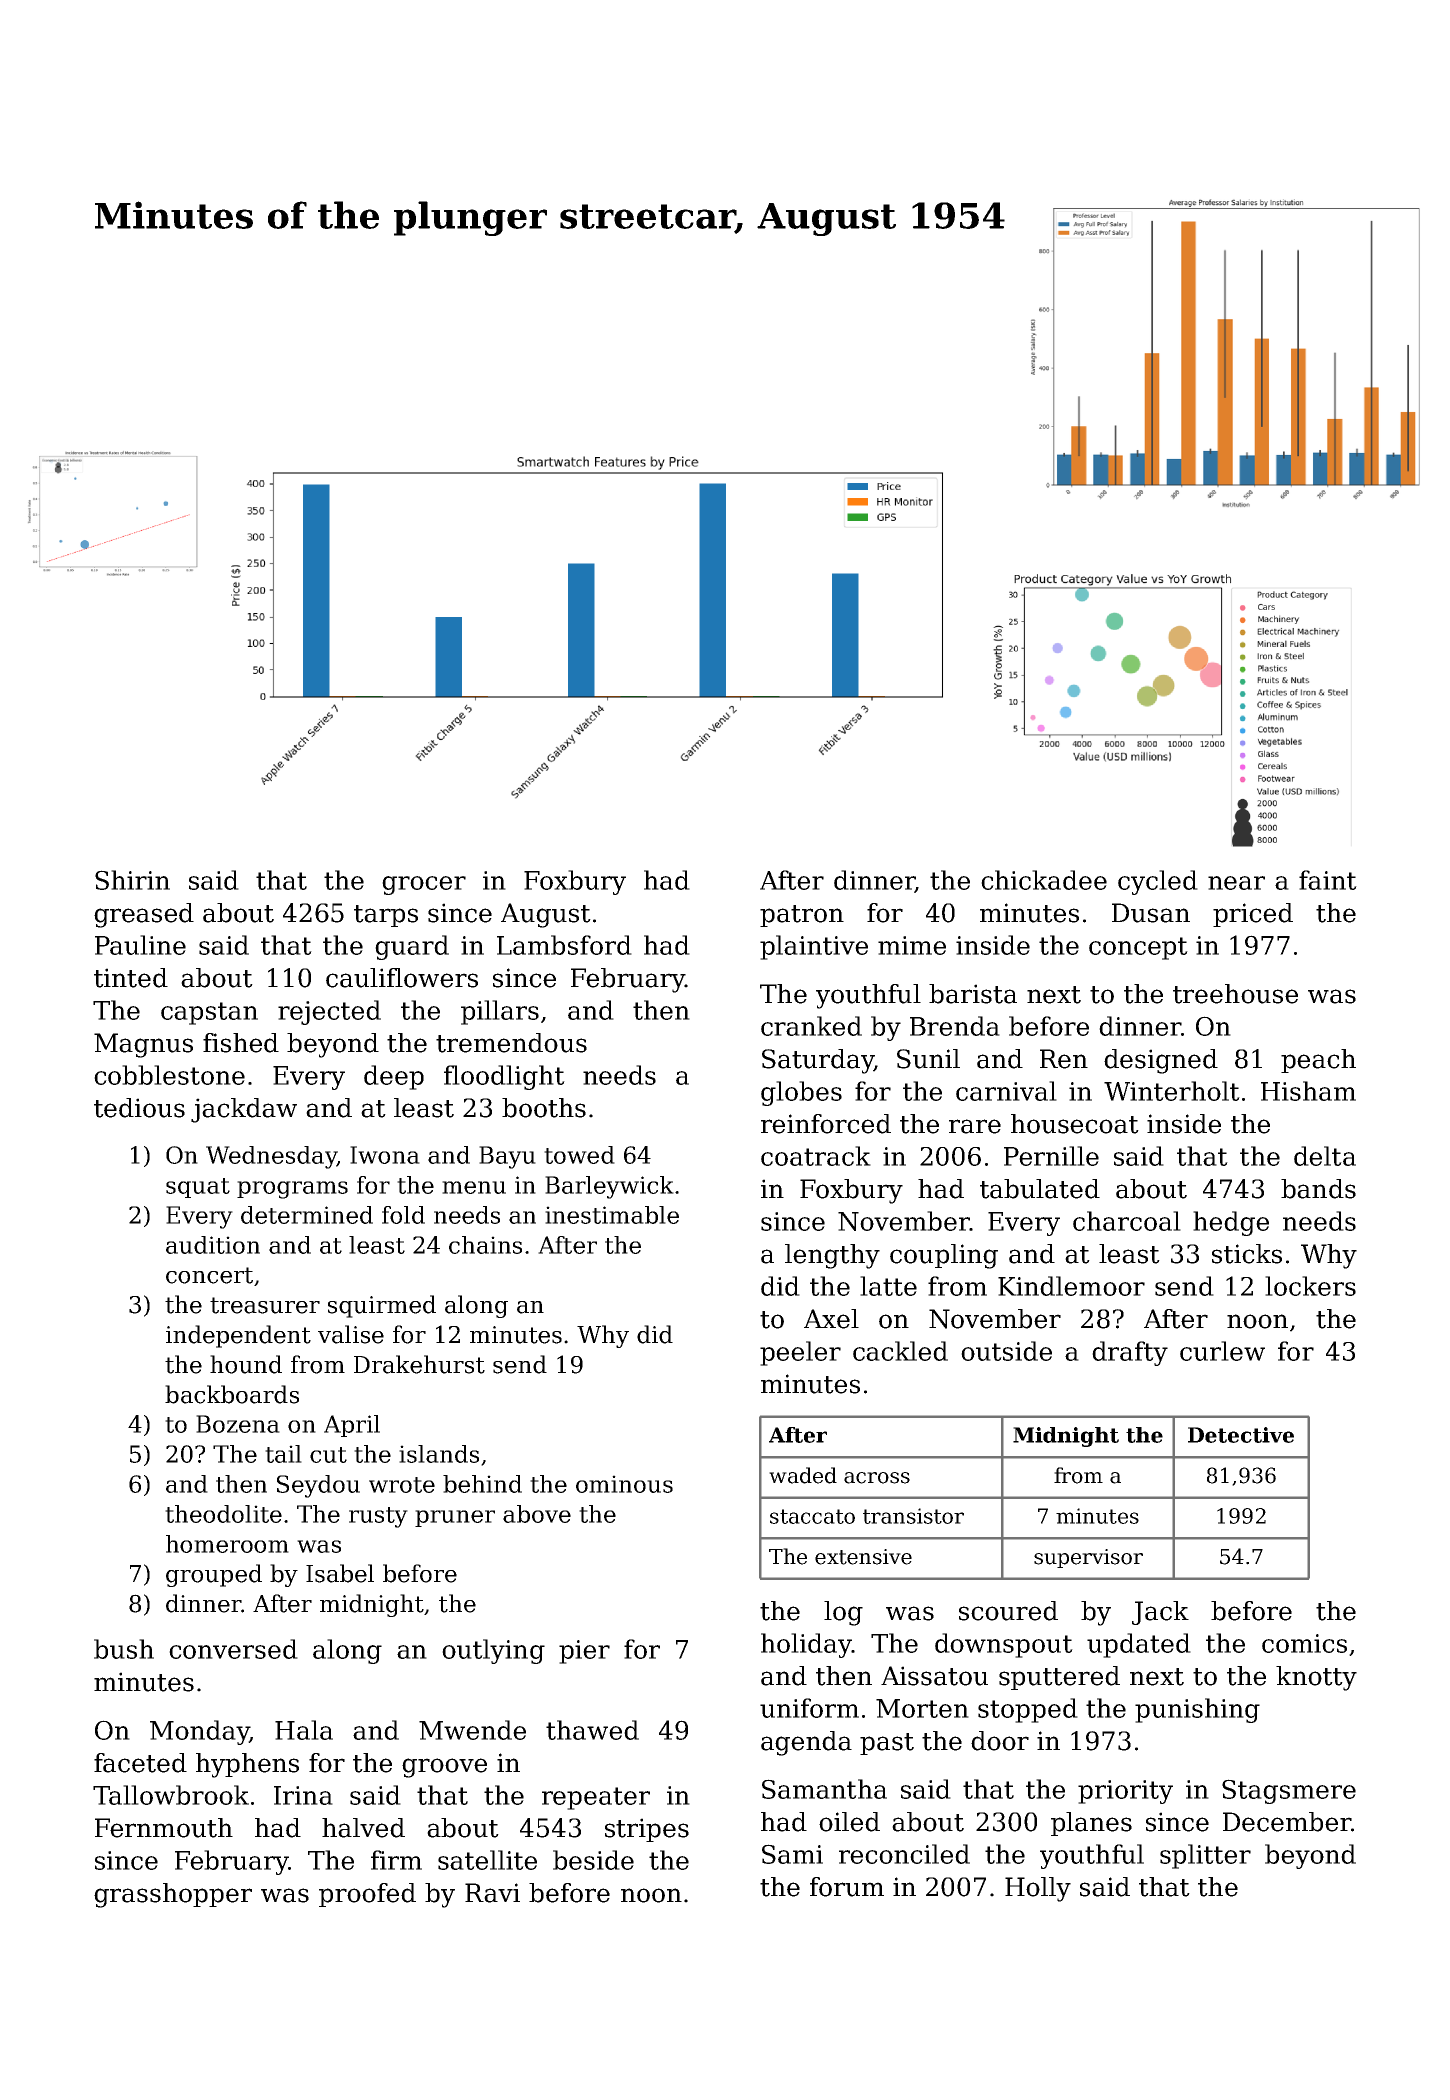 This screenshot has height=2100, width=1450. I want to click on squat, so click(198, 1188).
